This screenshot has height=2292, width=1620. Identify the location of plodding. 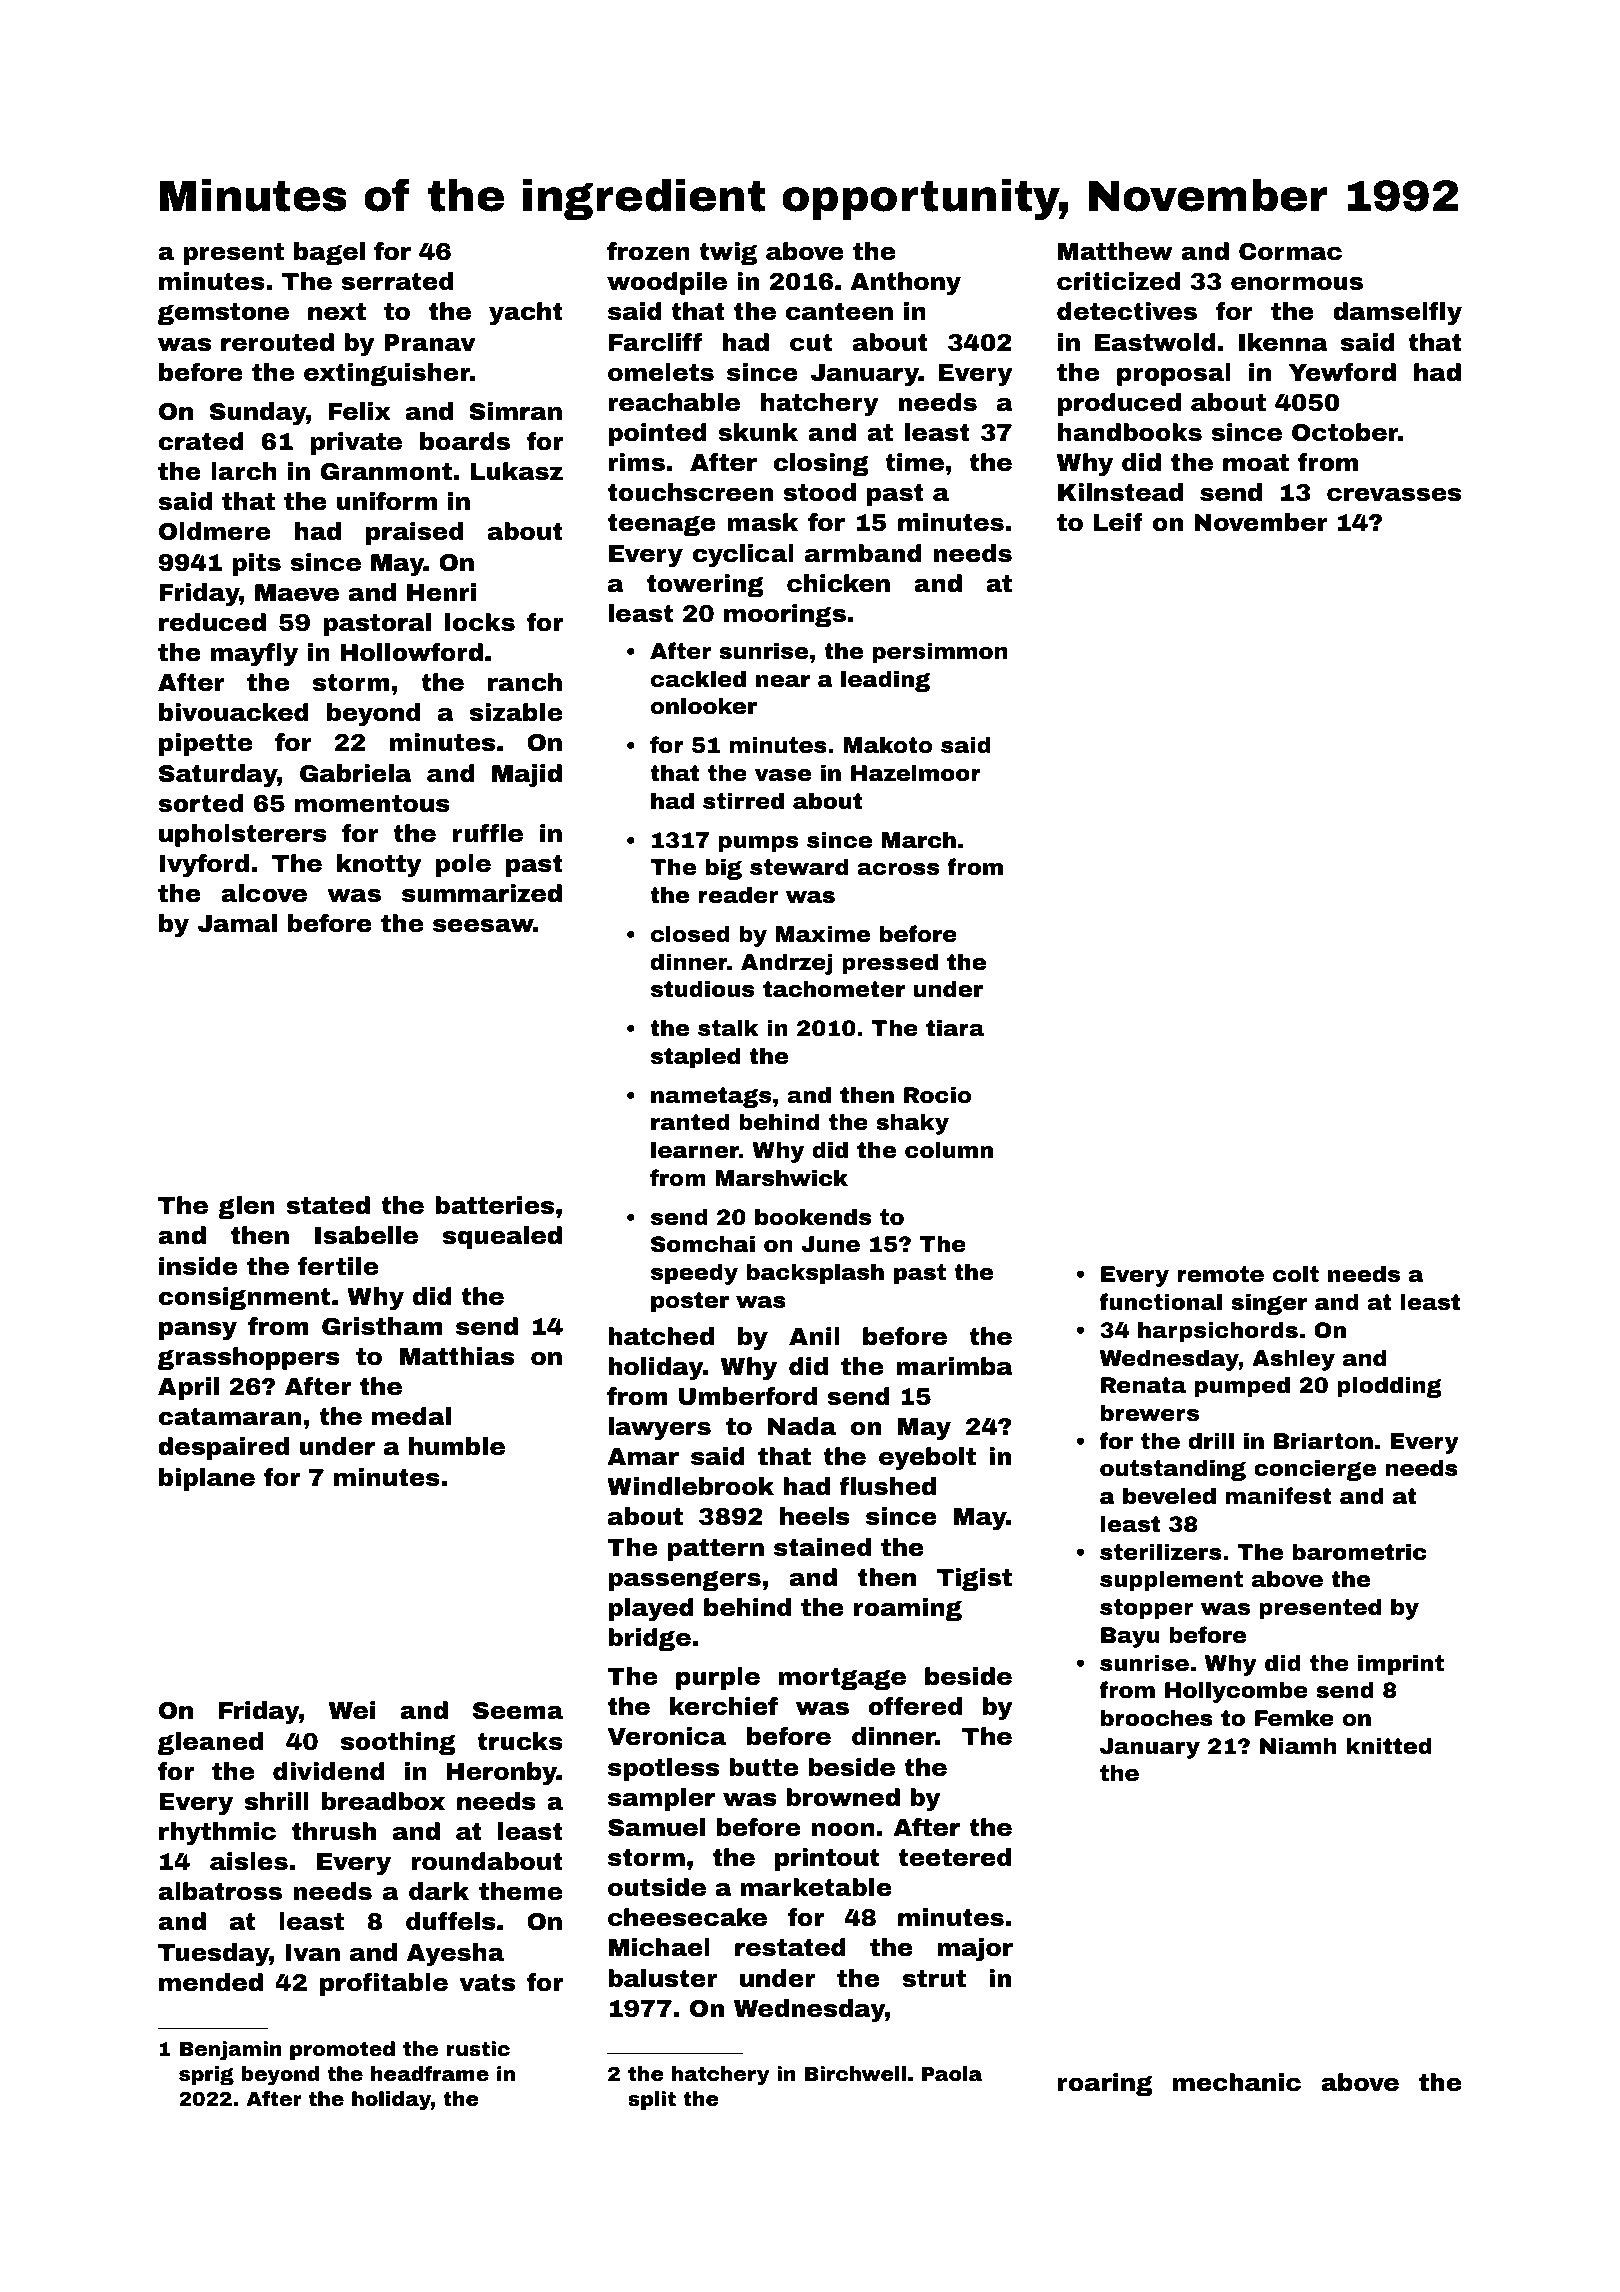
(1389, 1387).
